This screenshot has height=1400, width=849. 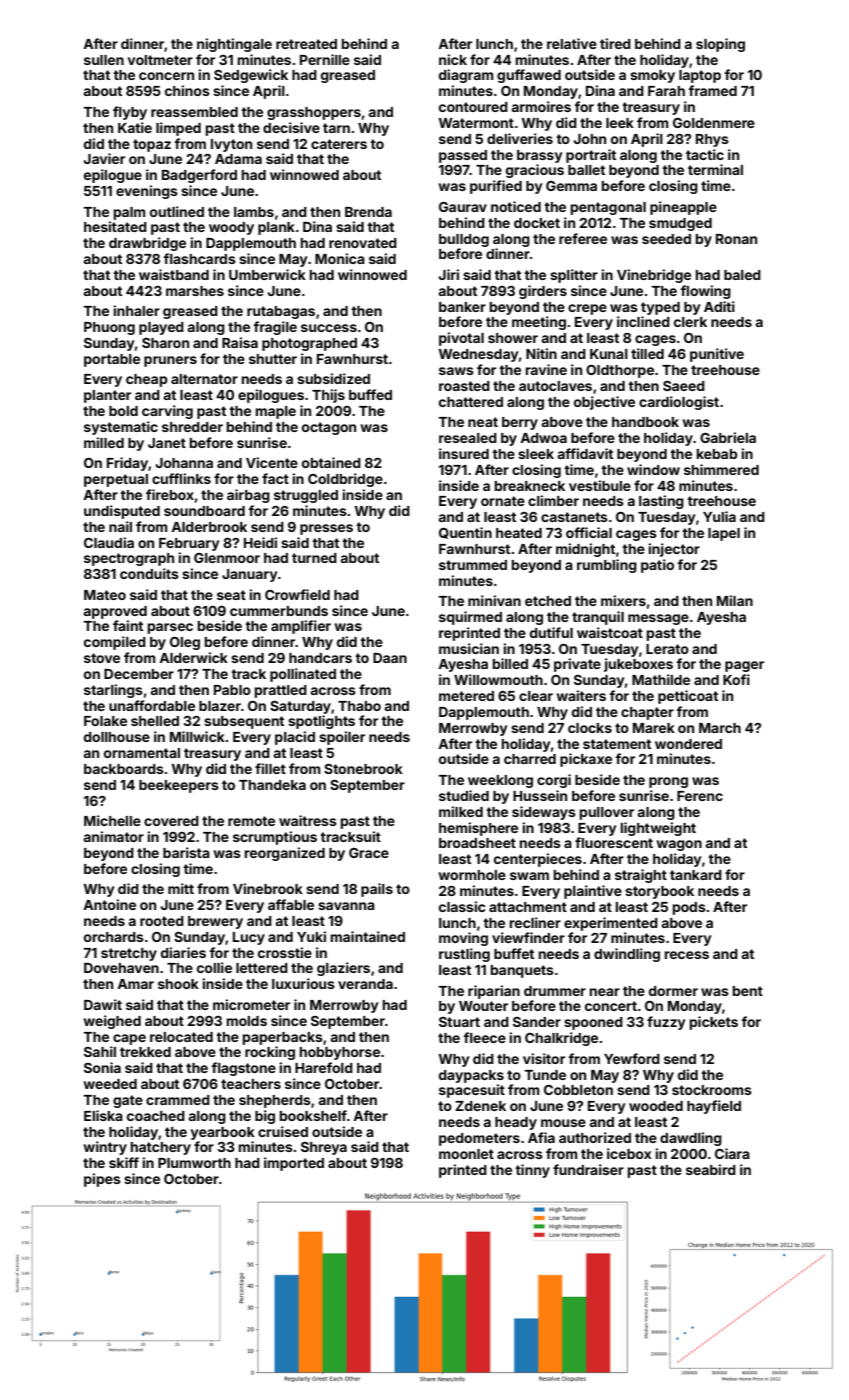 What do you see at coordinates (238, 159) in the screenshot?
I see `Adama` at bounding box center [238, 159].
